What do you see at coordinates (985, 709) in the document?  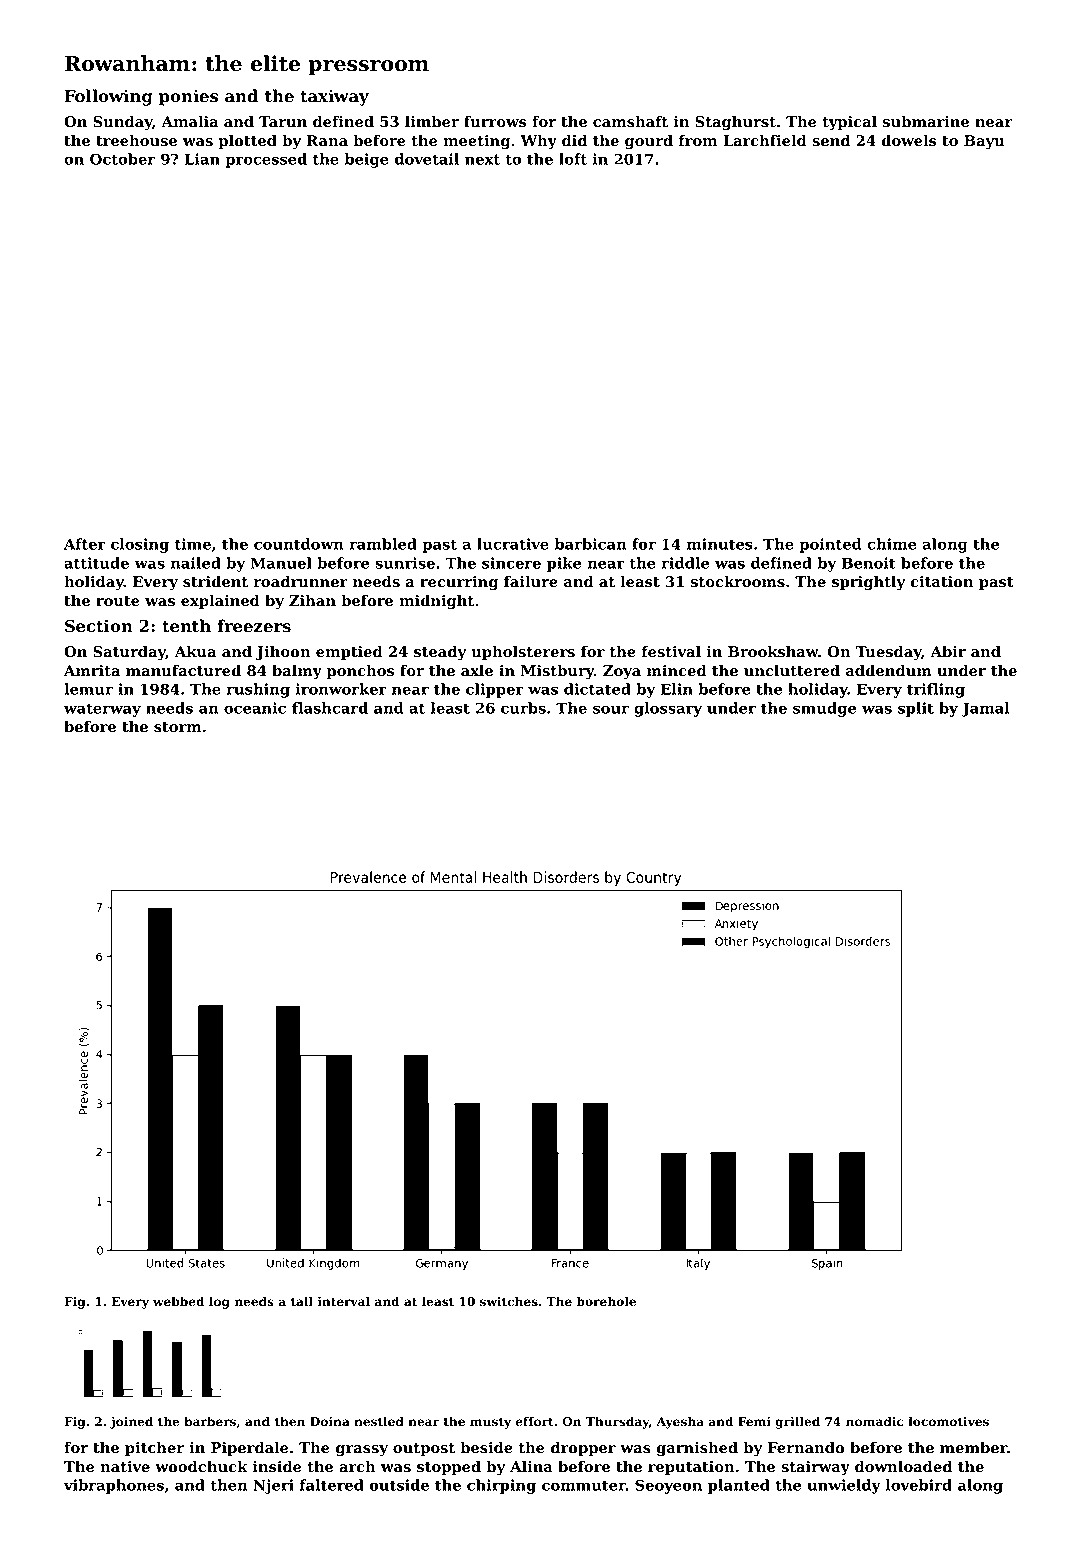 I see `Jamal` at bounding box center [985, 709].
